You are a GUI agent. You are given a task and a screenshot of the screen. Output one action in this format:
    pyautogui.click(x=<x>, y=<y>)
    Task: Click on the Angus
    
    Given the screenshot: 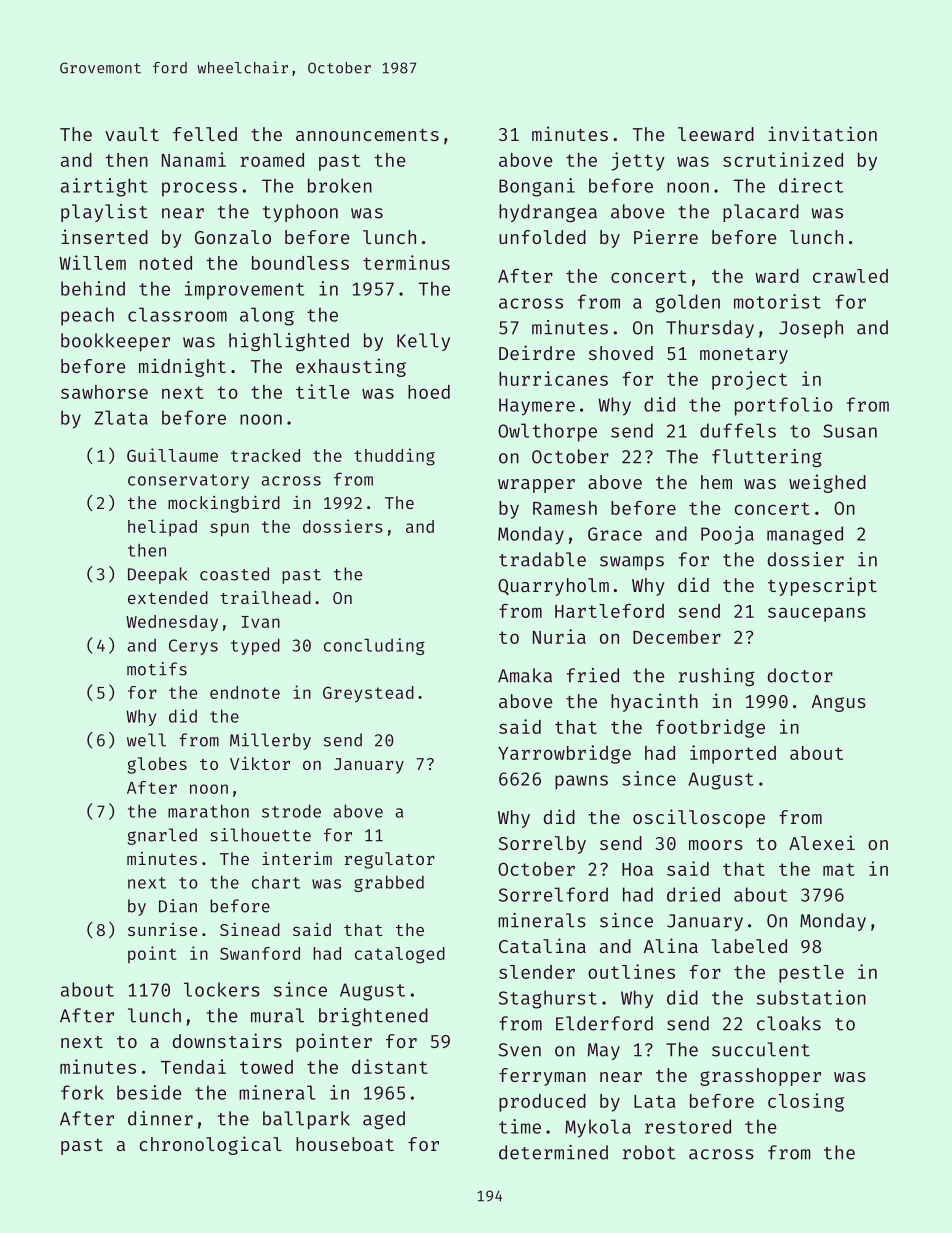 What is the action you would take?
    pyautogui.click(x=839, y=703)
